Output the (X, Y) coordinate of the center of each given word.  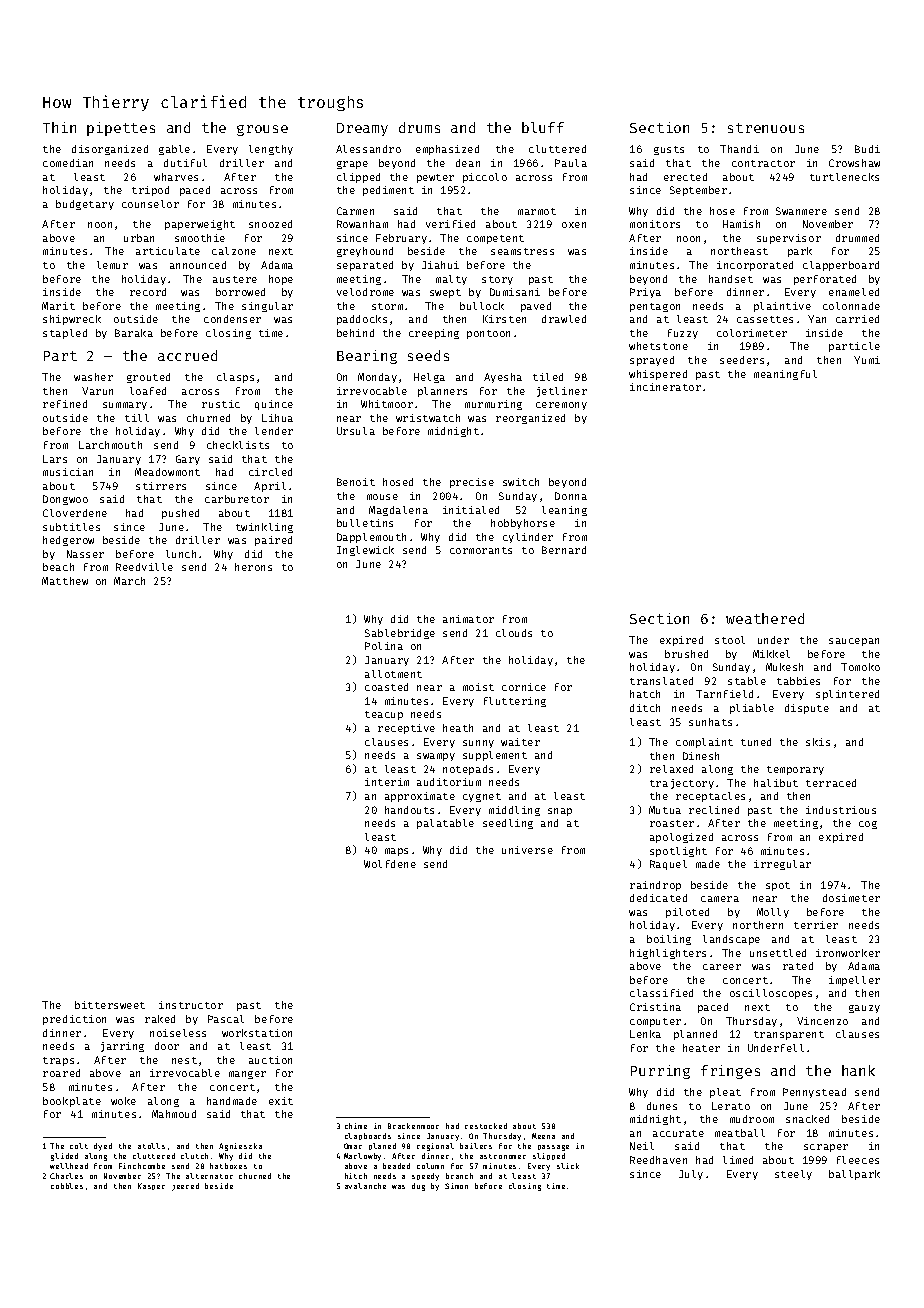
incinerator (665, 387)
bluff (543, 127)
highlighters (668, 954)
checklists (238, 445)
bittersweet (110, 1005)
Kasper (151, 1186)
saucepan (854, 642)
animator (468, 619)
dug (418, 1187)
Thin (59, 127)
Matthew (65, 581)
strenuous (766, 128)
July (691, 1175)
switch (521, 482)
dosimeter (851, 898)
